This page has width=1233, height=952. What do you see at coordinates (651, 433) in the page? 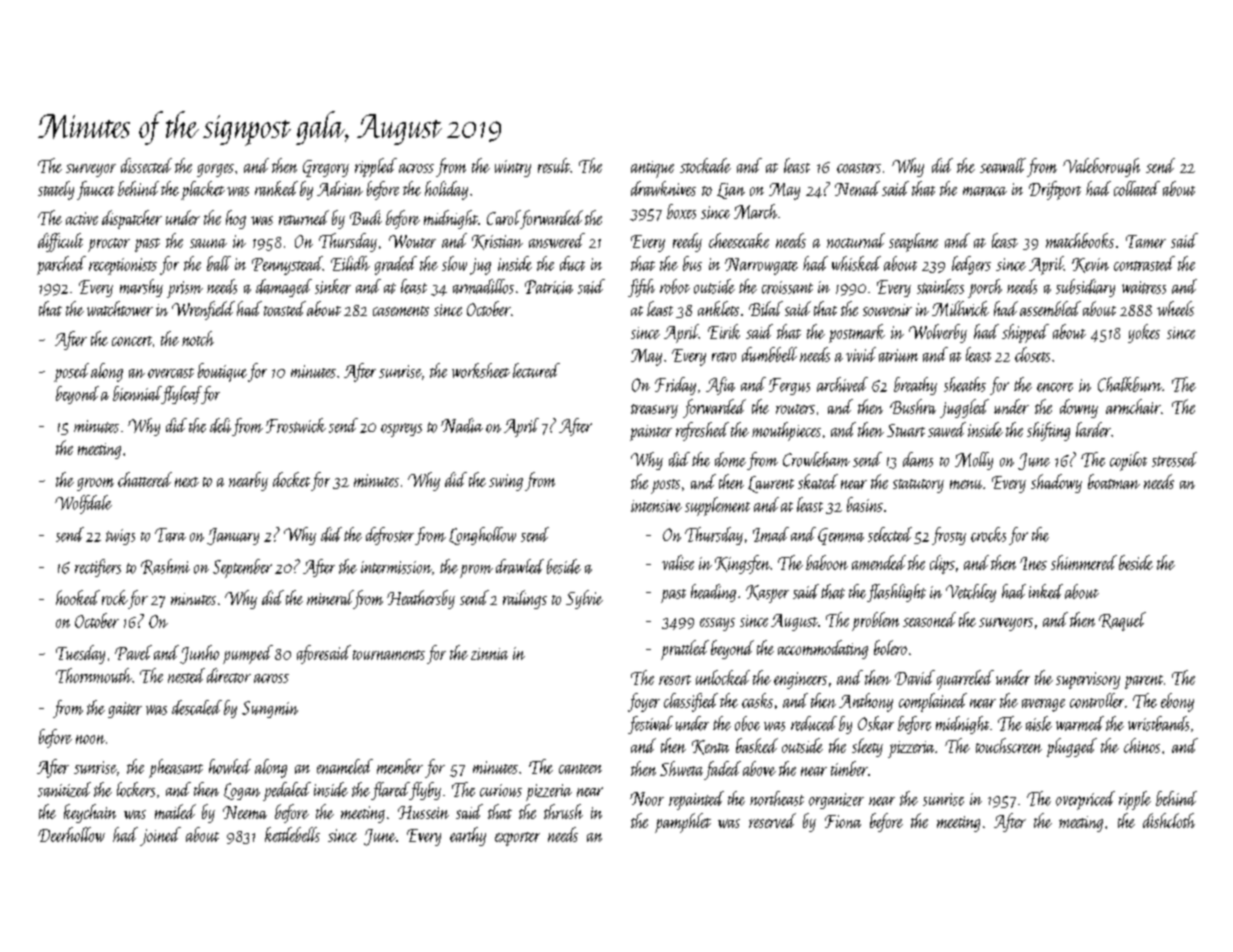
I see `painter` at bounding box center [651, 433].
